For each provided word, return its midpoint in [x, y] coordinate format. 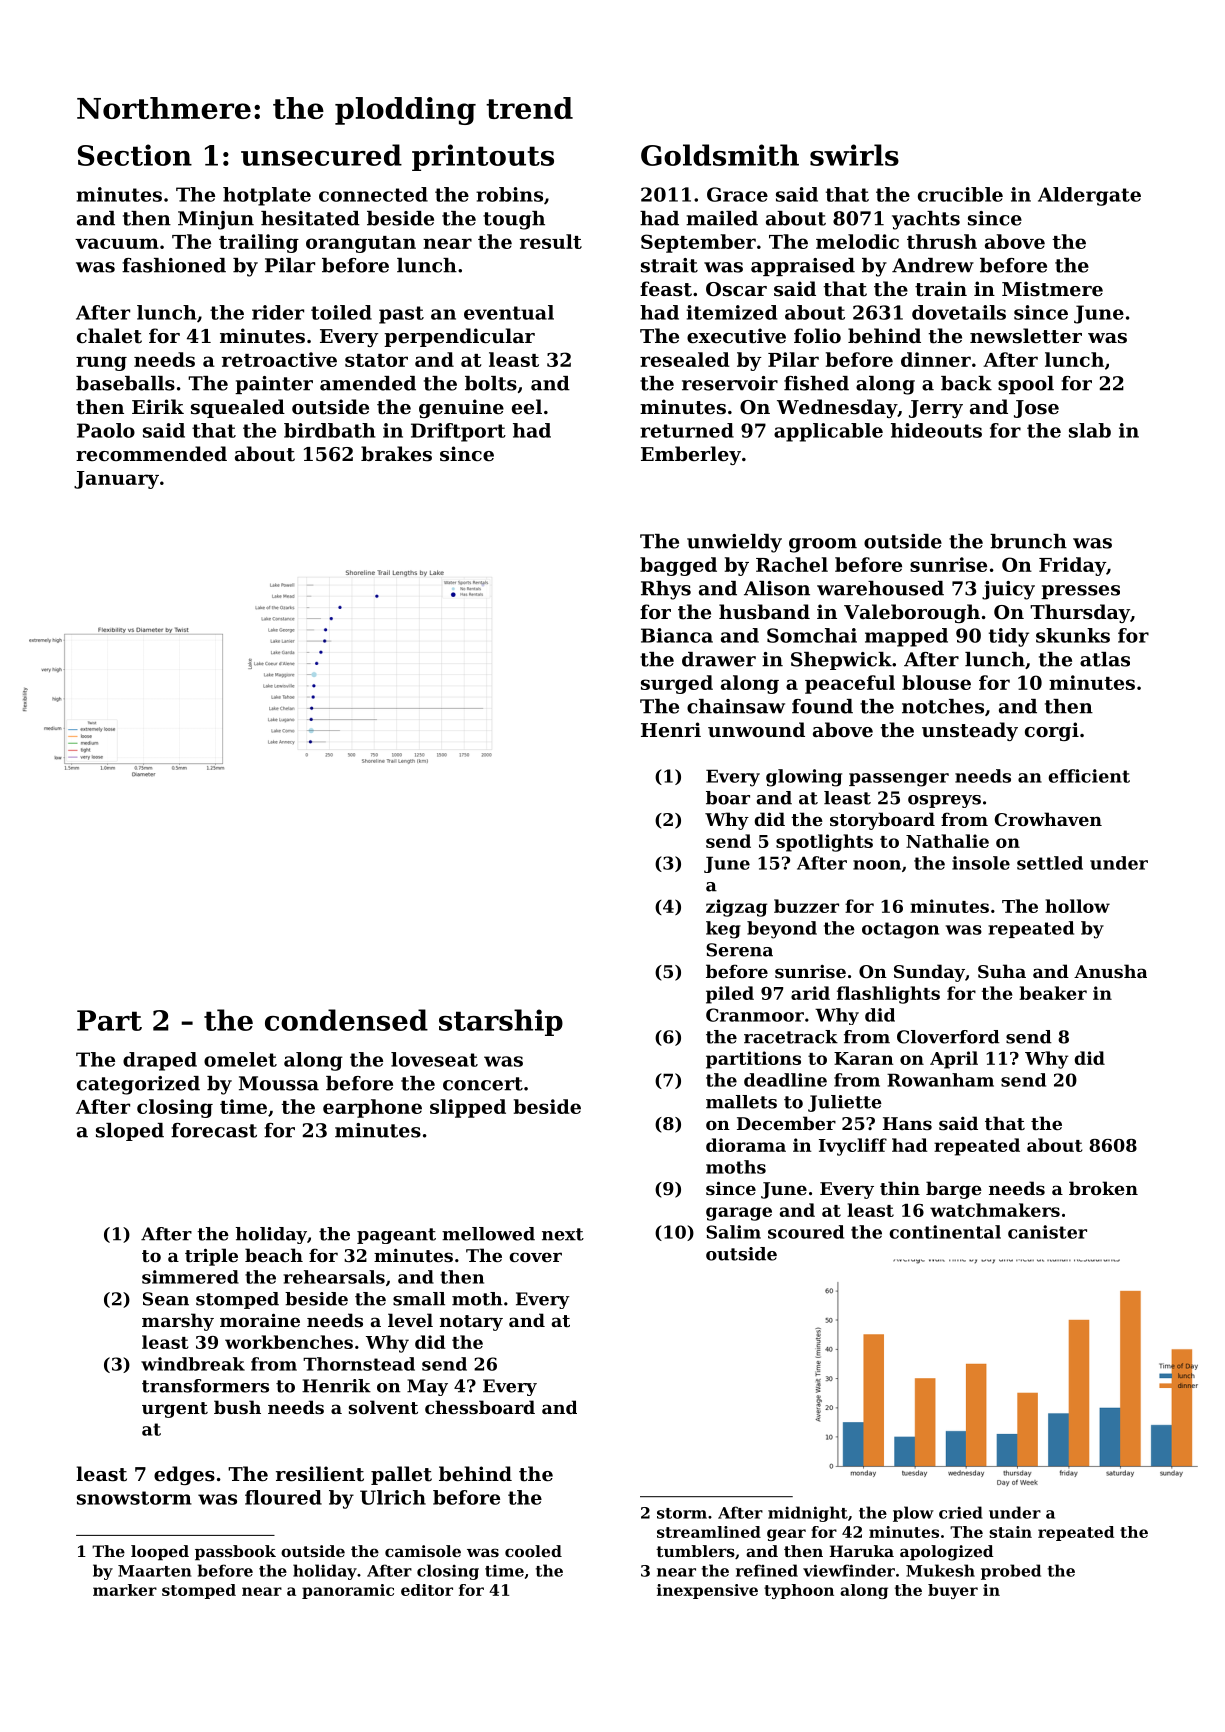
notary [471, 1323]
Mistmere [1052, 289]
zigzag [736, 908]
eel [527, 406]
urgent [175, 1410]
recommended [151, 453]
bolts [491, 383]
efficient [1089, 776]
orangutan [361, 244]
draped [160, 1061]
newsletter [1026, 336]
